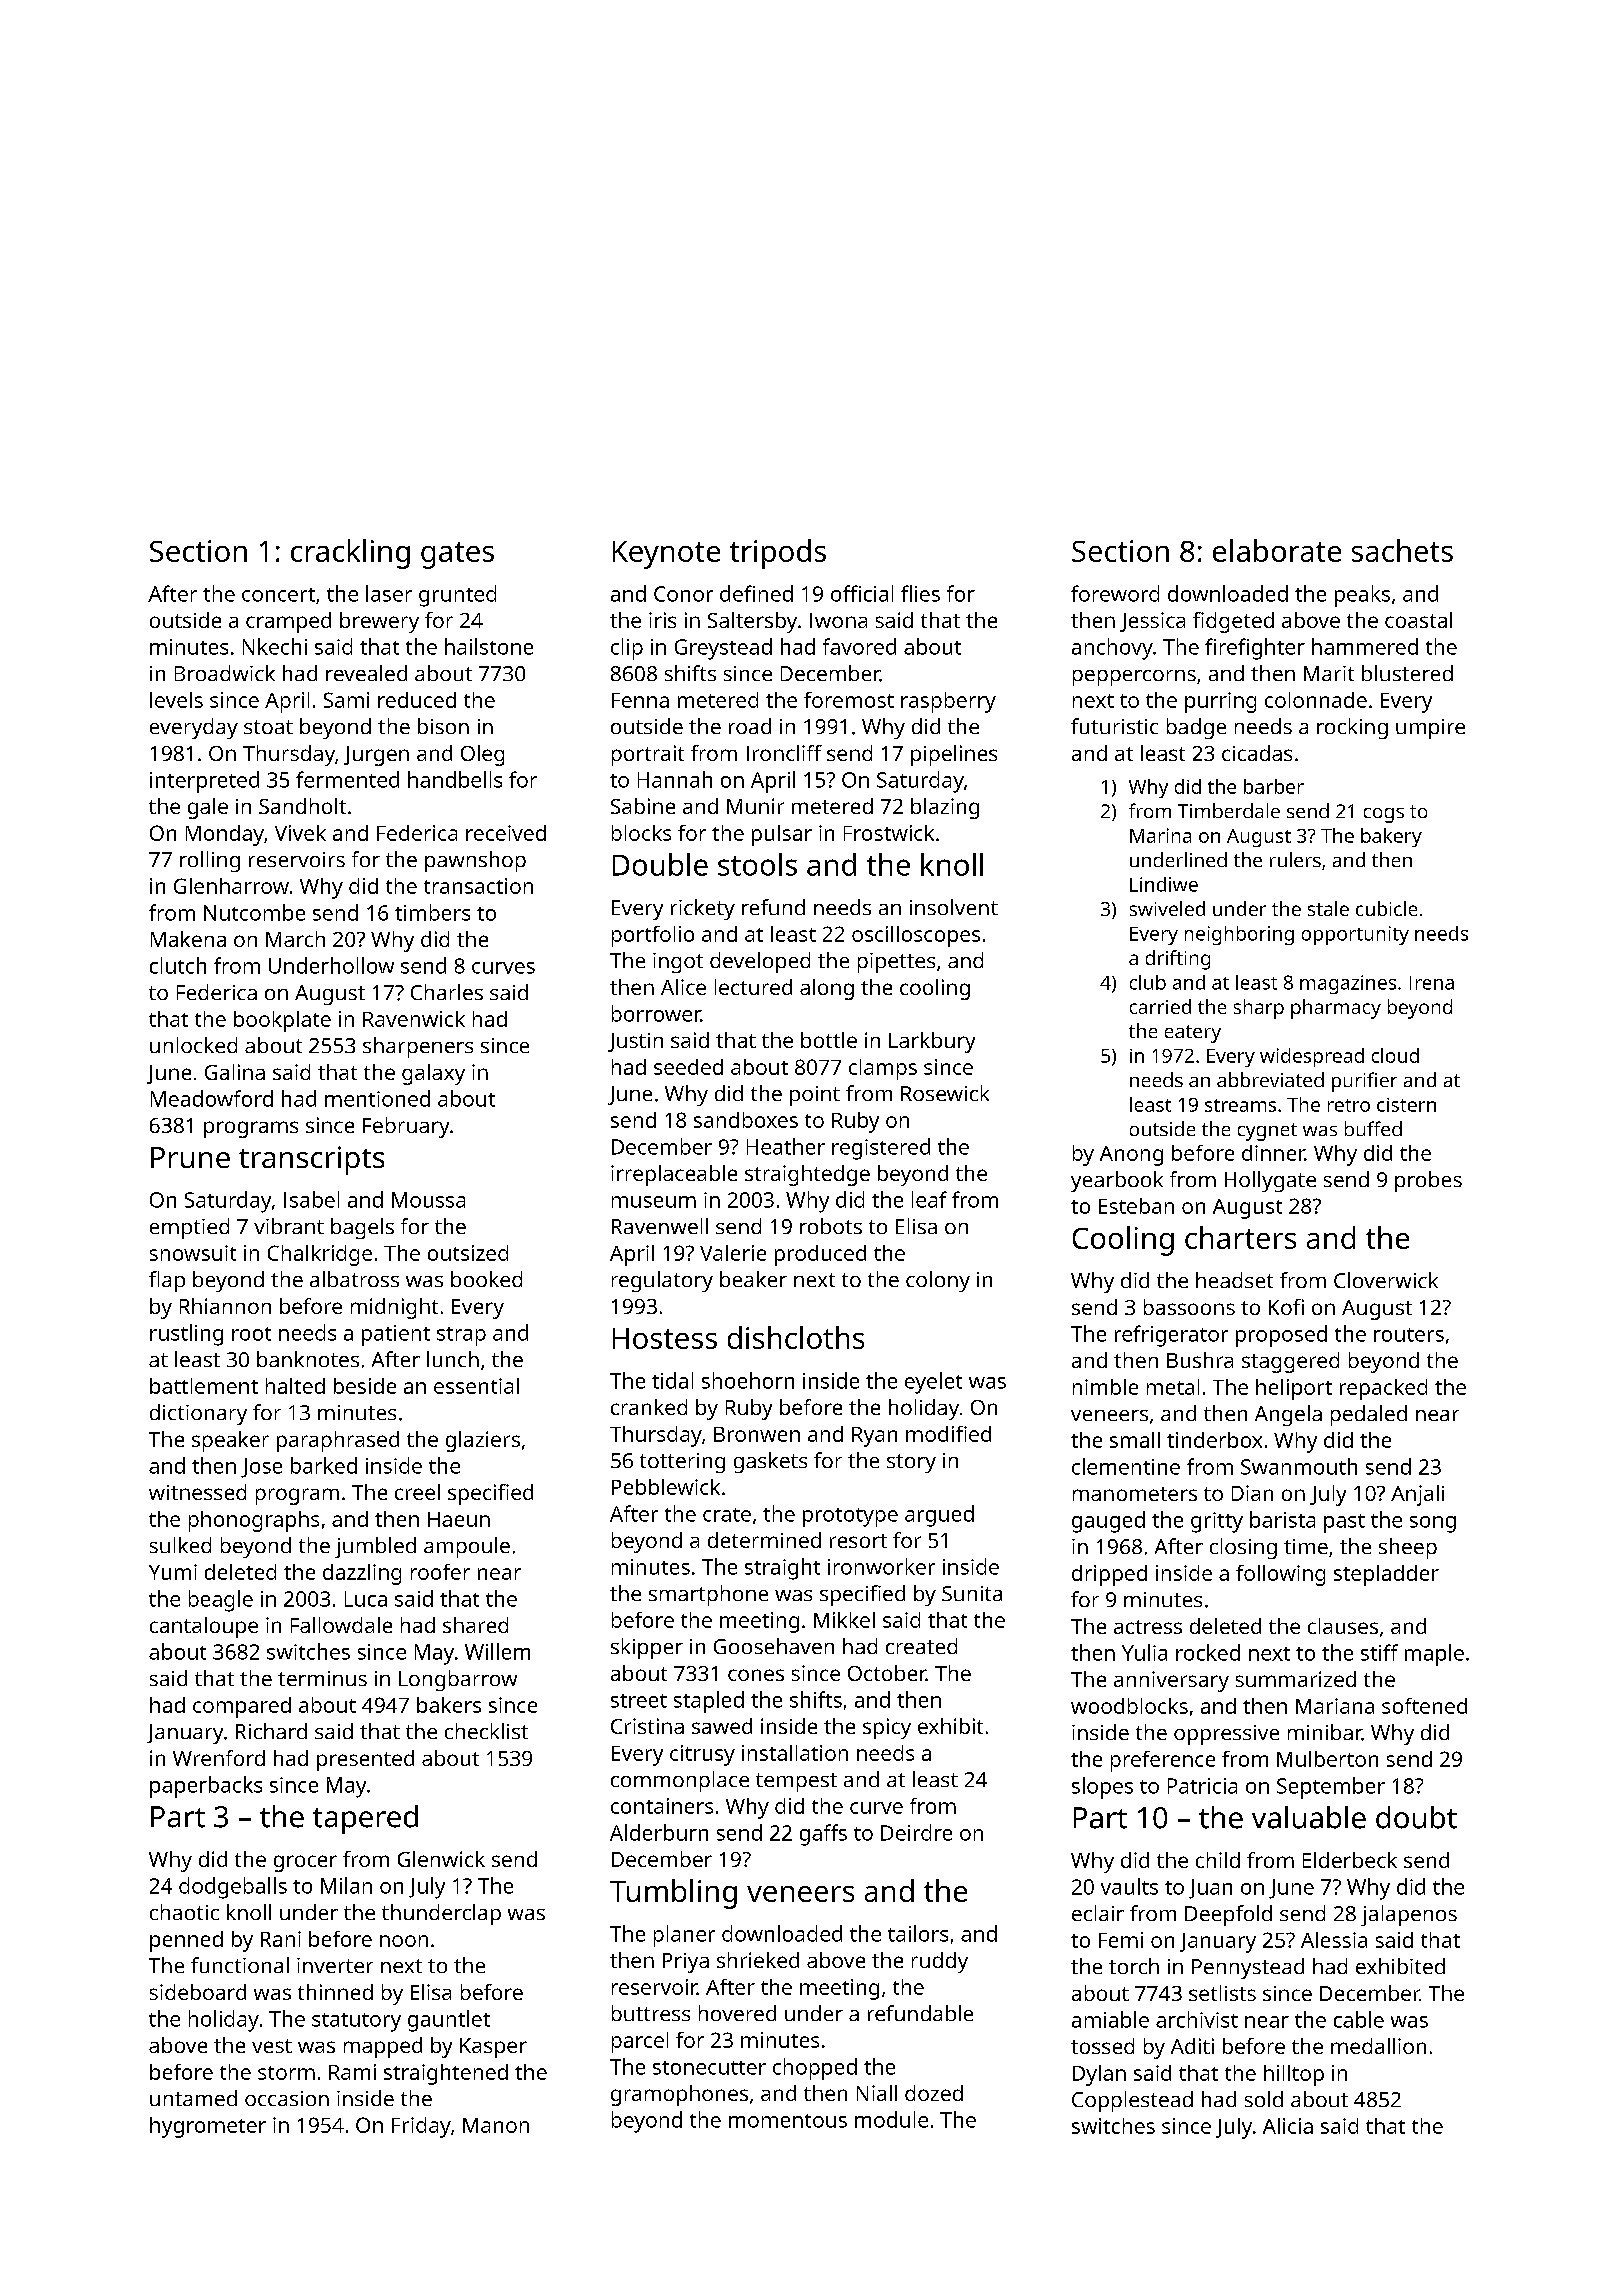  What do you see at coordinates (1148, 1627) in the screenshot?
I see `actress` at bounding box center [1148, 1627].
